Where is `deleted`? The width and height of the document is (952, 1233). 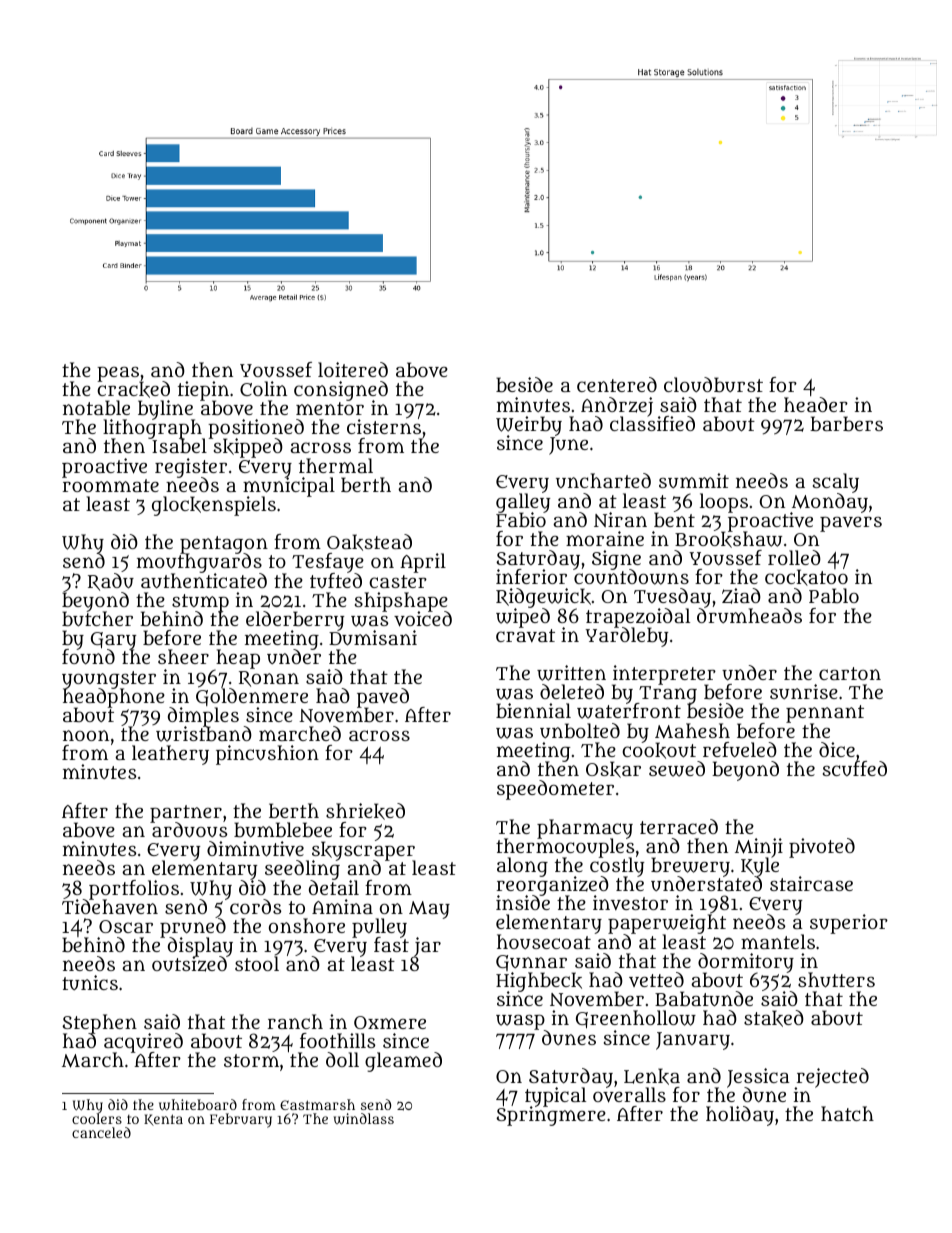
deleted is located at coordinates (572, 691).
